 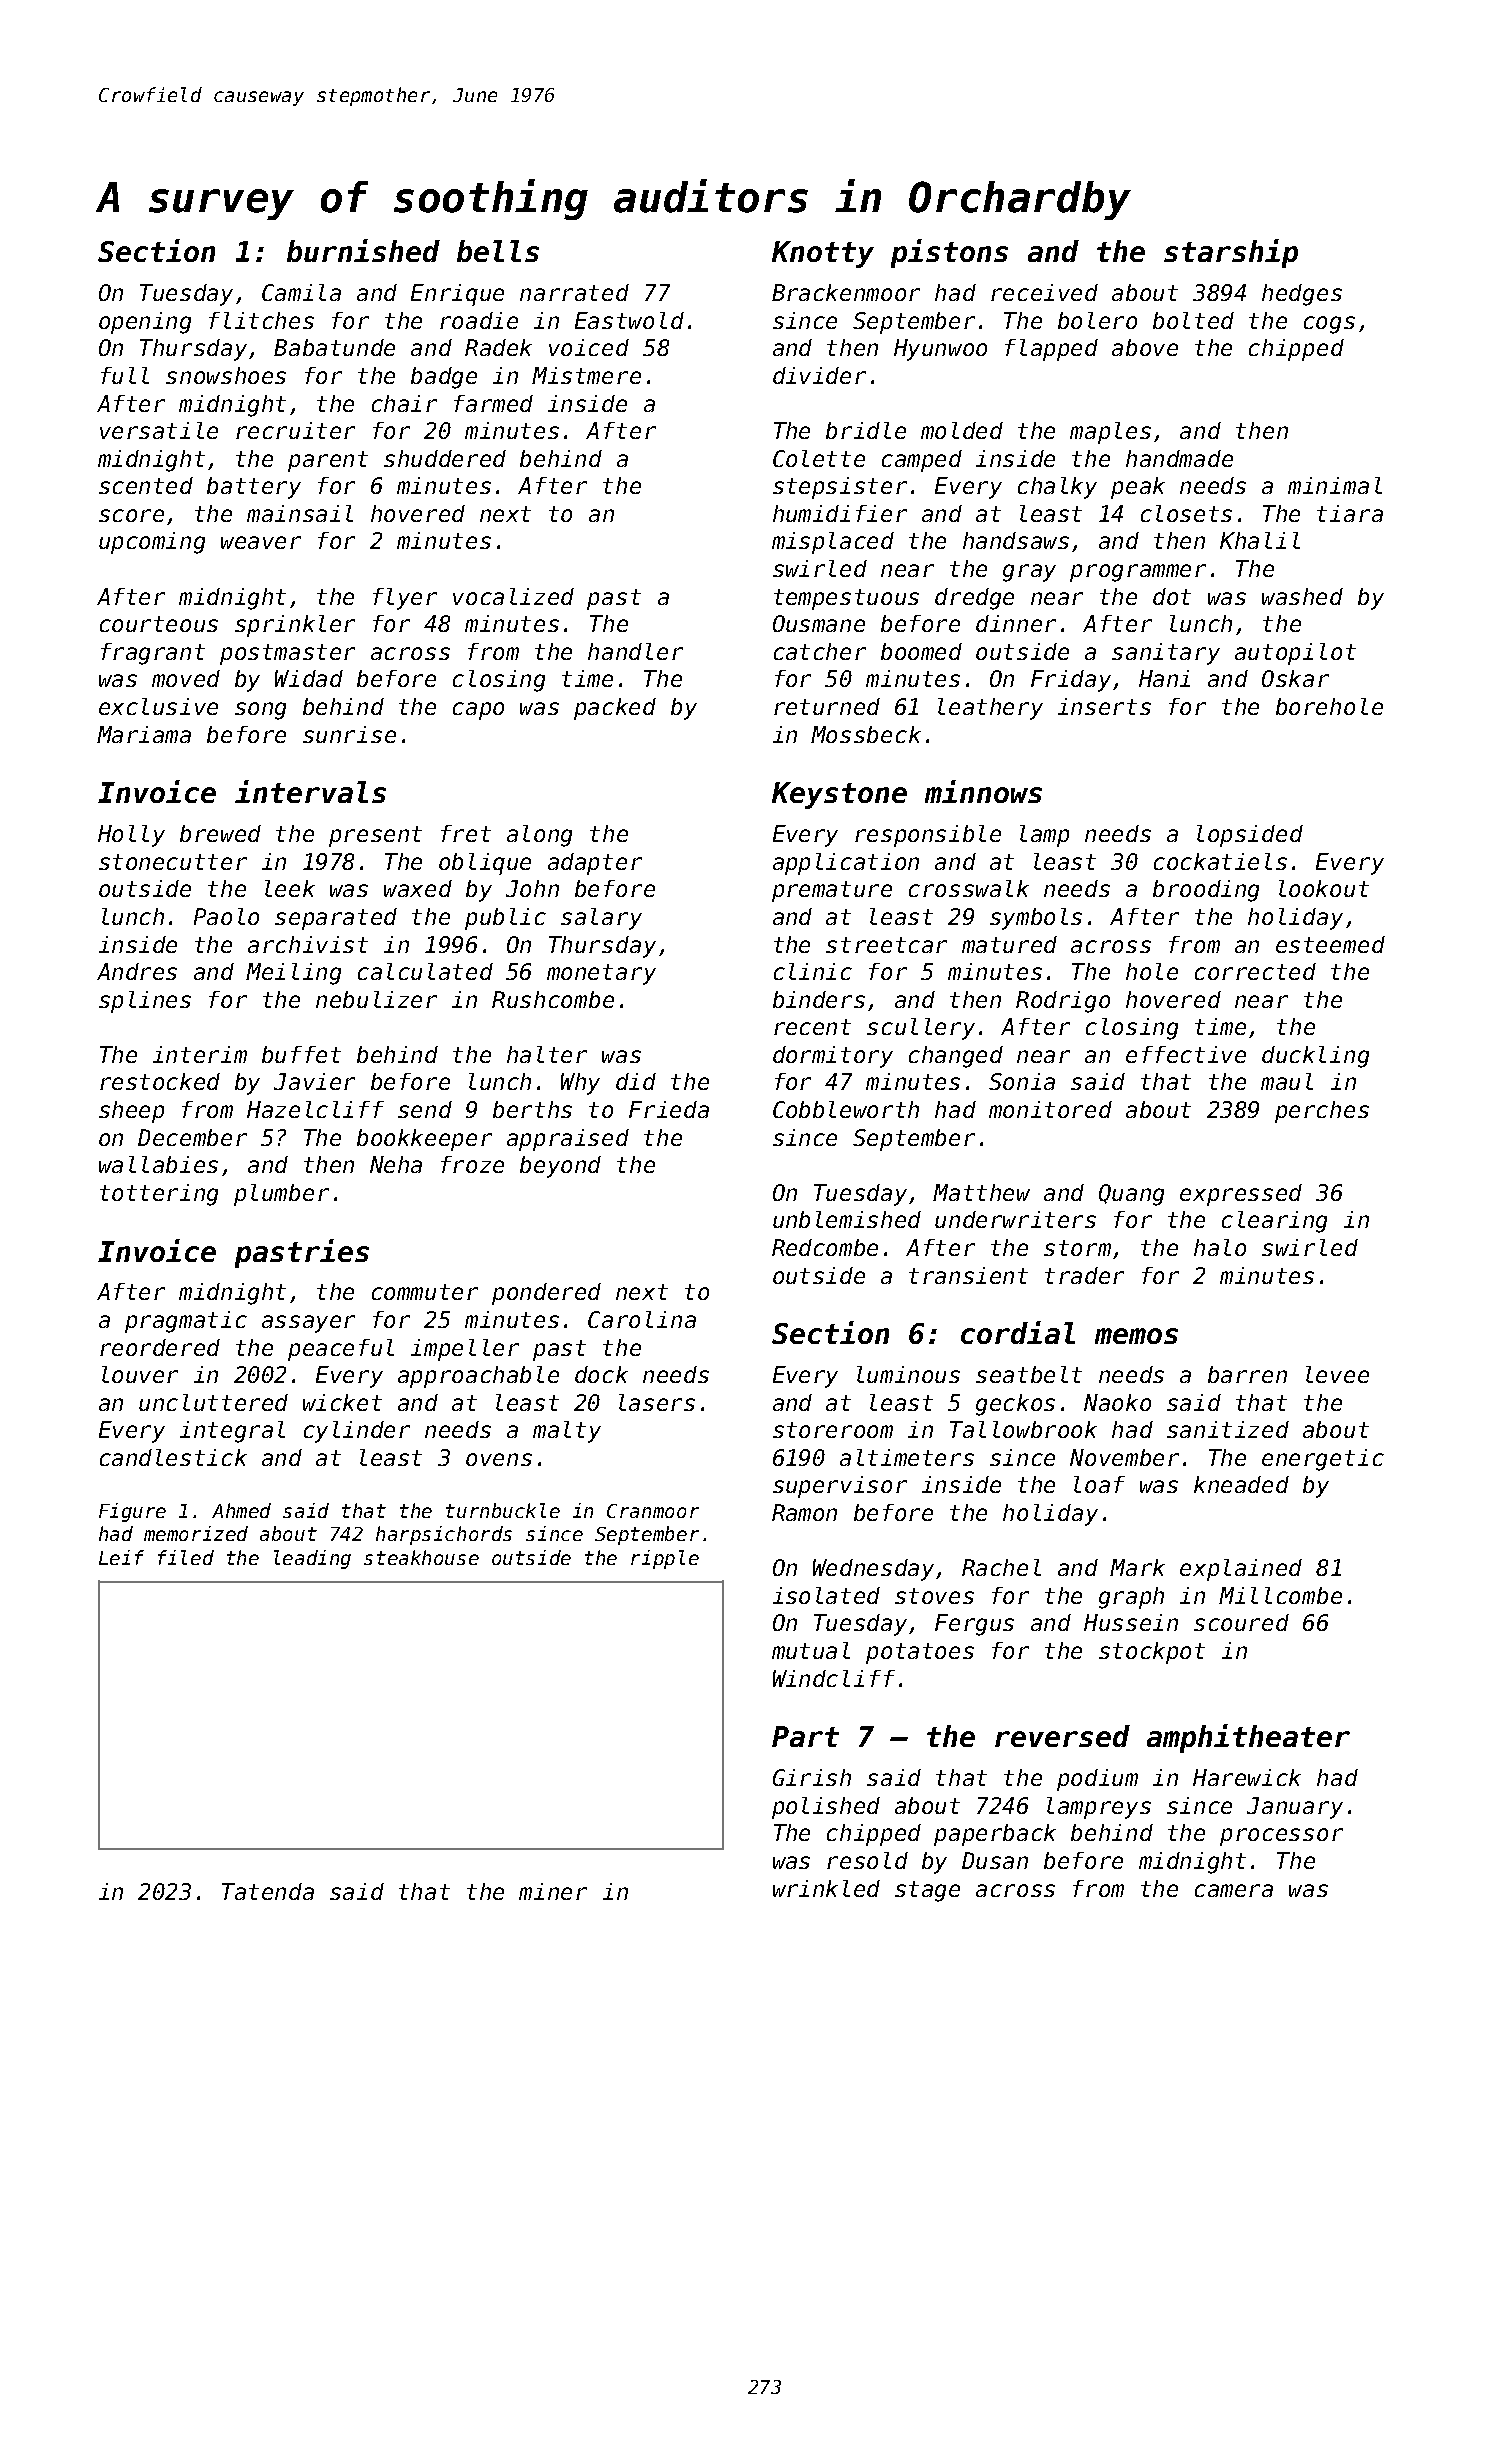 What do you see at coordinates (1104, 706) in the screenshot?
I see `inserts` at bounding box center [1104, 706].
